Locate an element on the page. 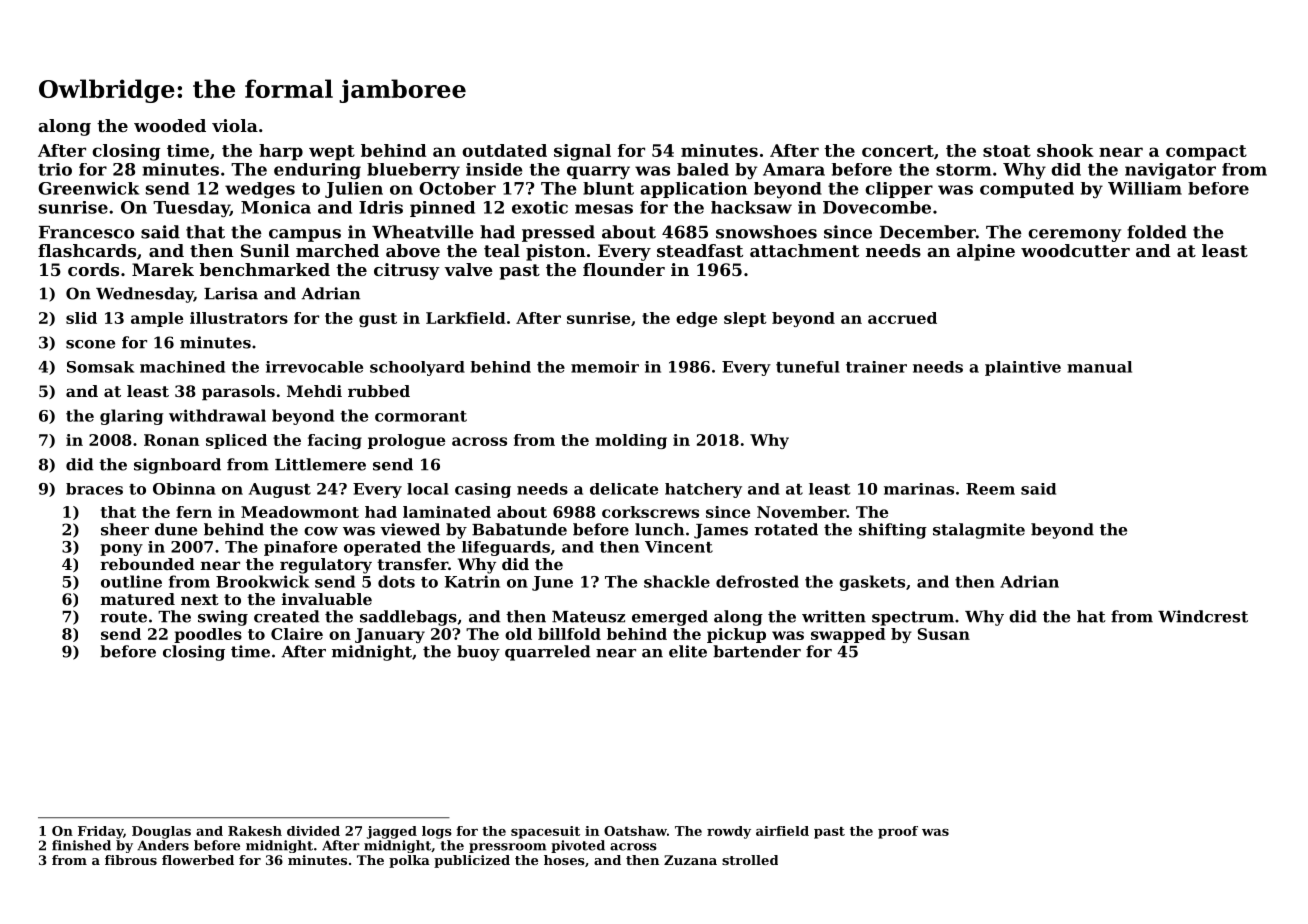 The height and width of the document is (924, 1308). Windcrest is located at coordinates (1203, 616).
